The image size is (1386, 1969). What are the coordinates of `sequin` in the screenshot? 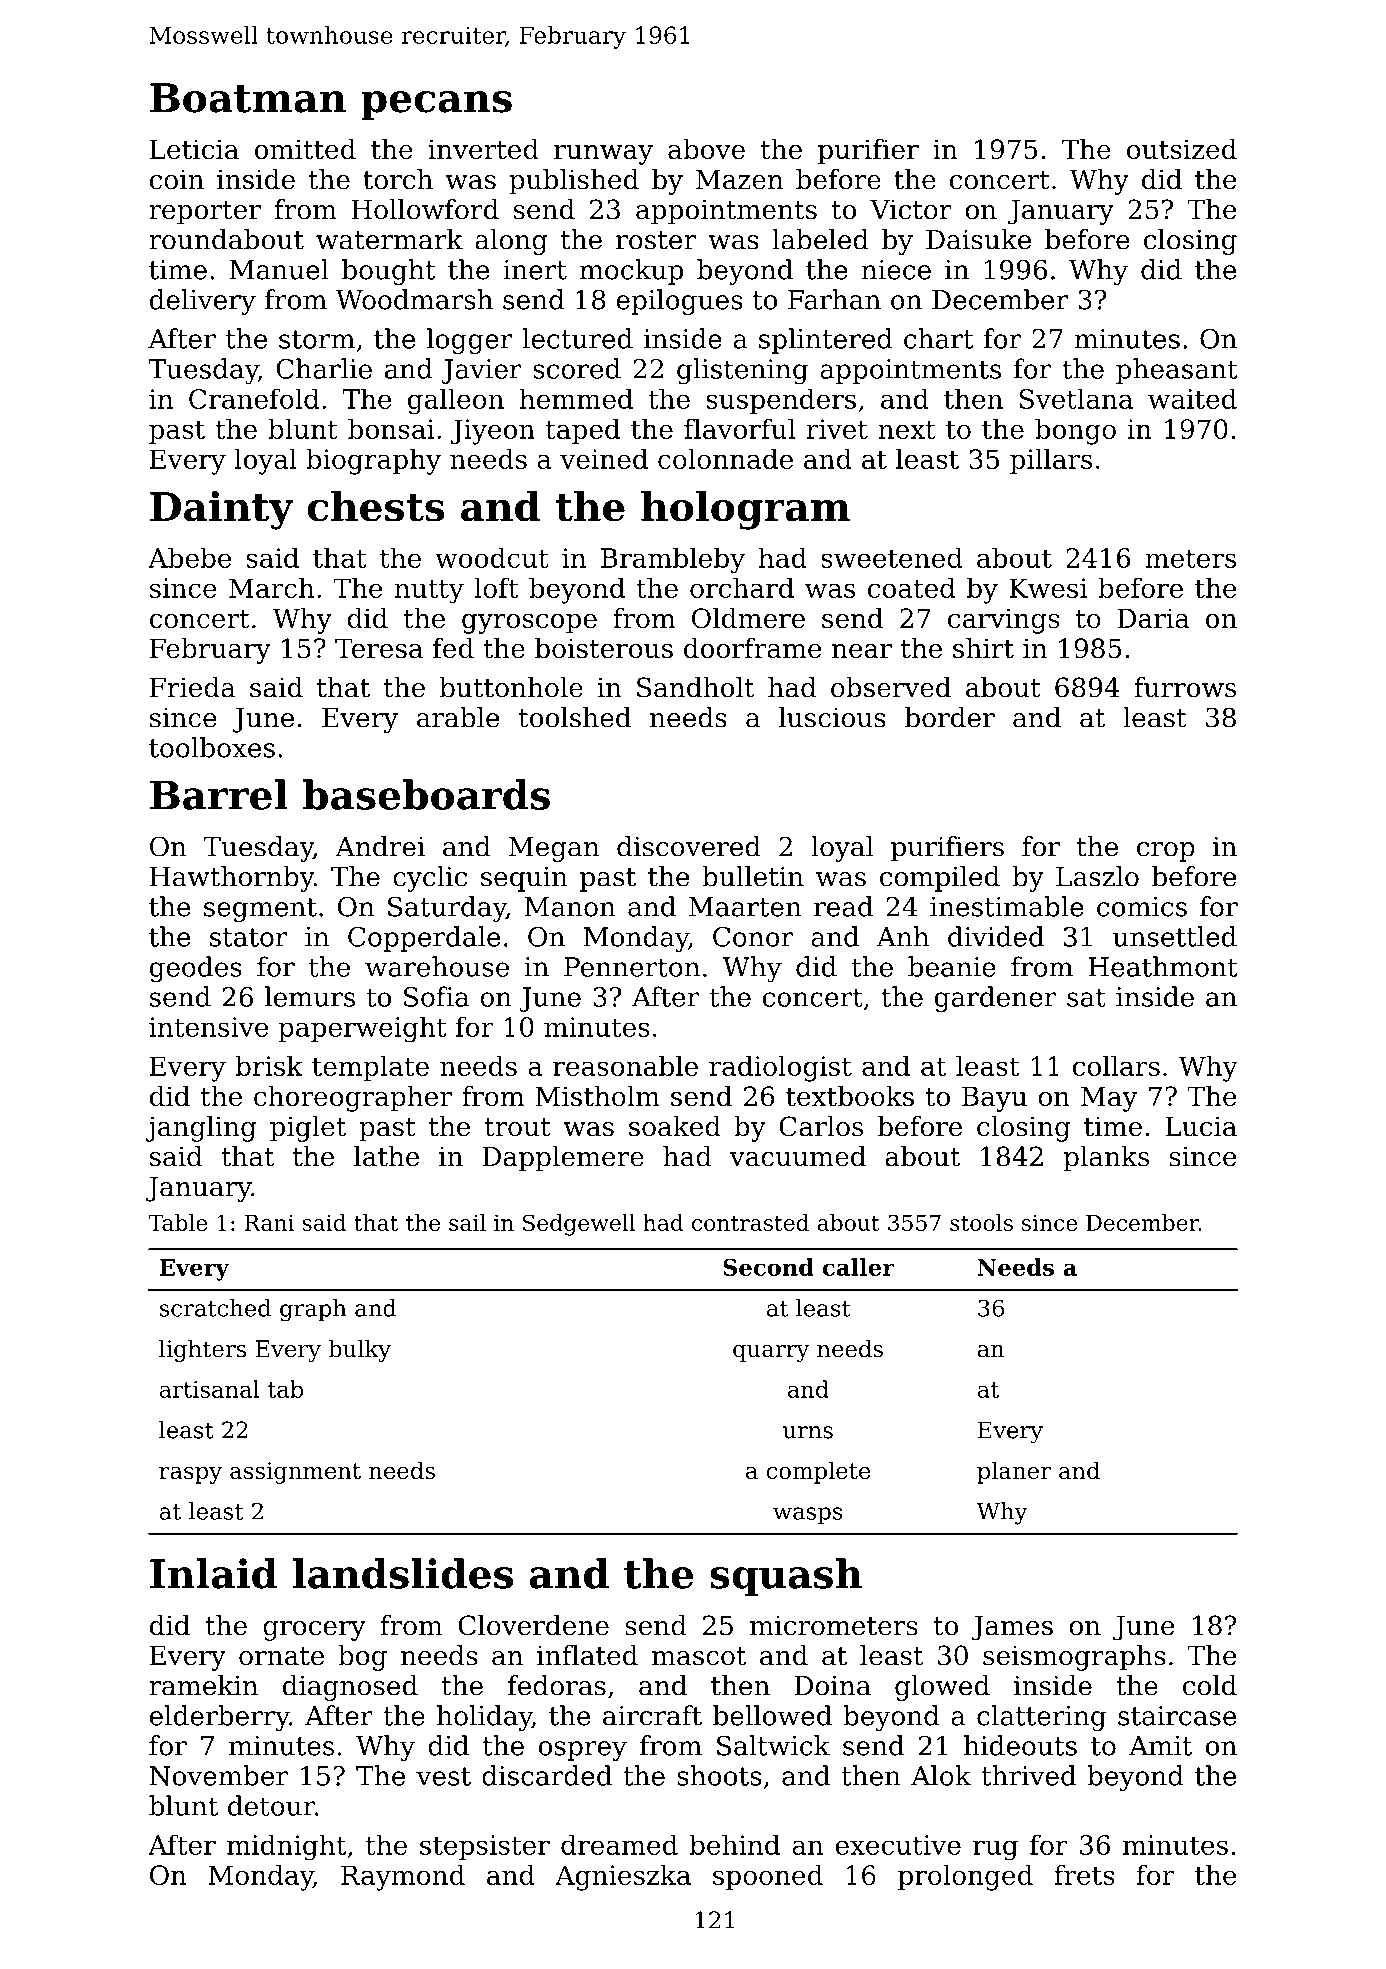 It's located at (524, 879).
